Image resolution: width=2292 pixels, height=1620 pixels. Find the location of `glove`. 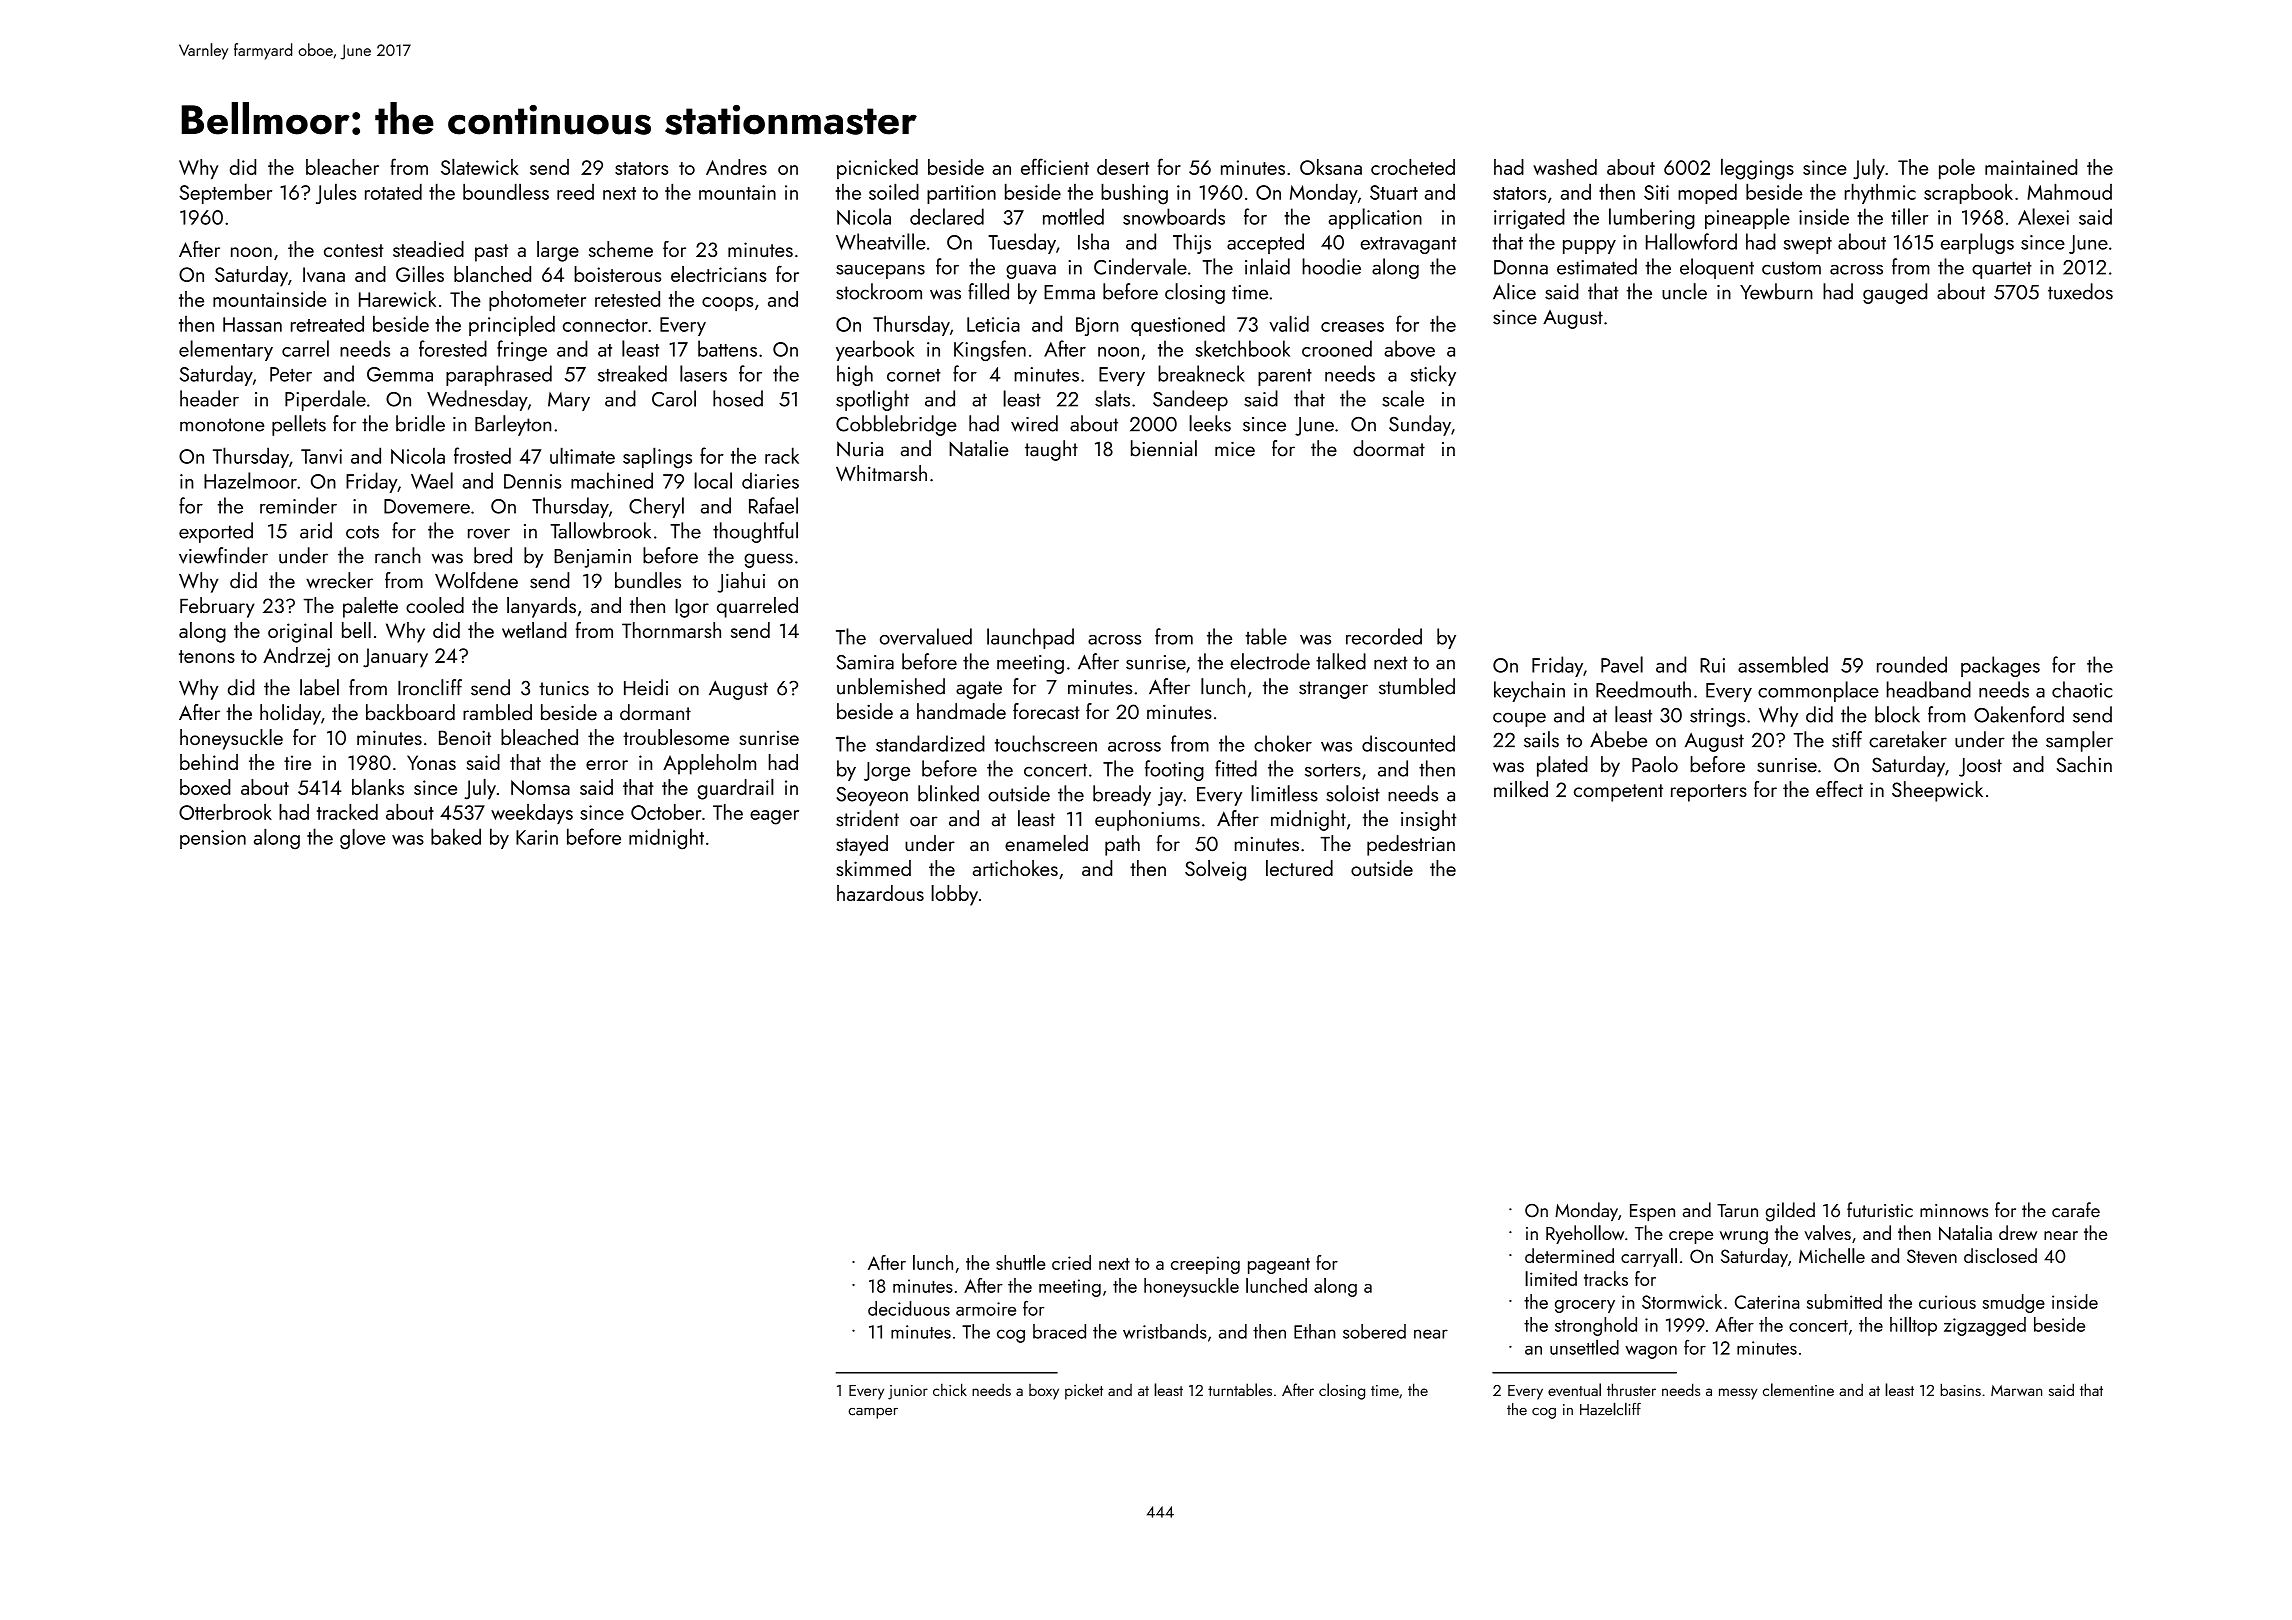

glove is located at coordinates (362, 839).
